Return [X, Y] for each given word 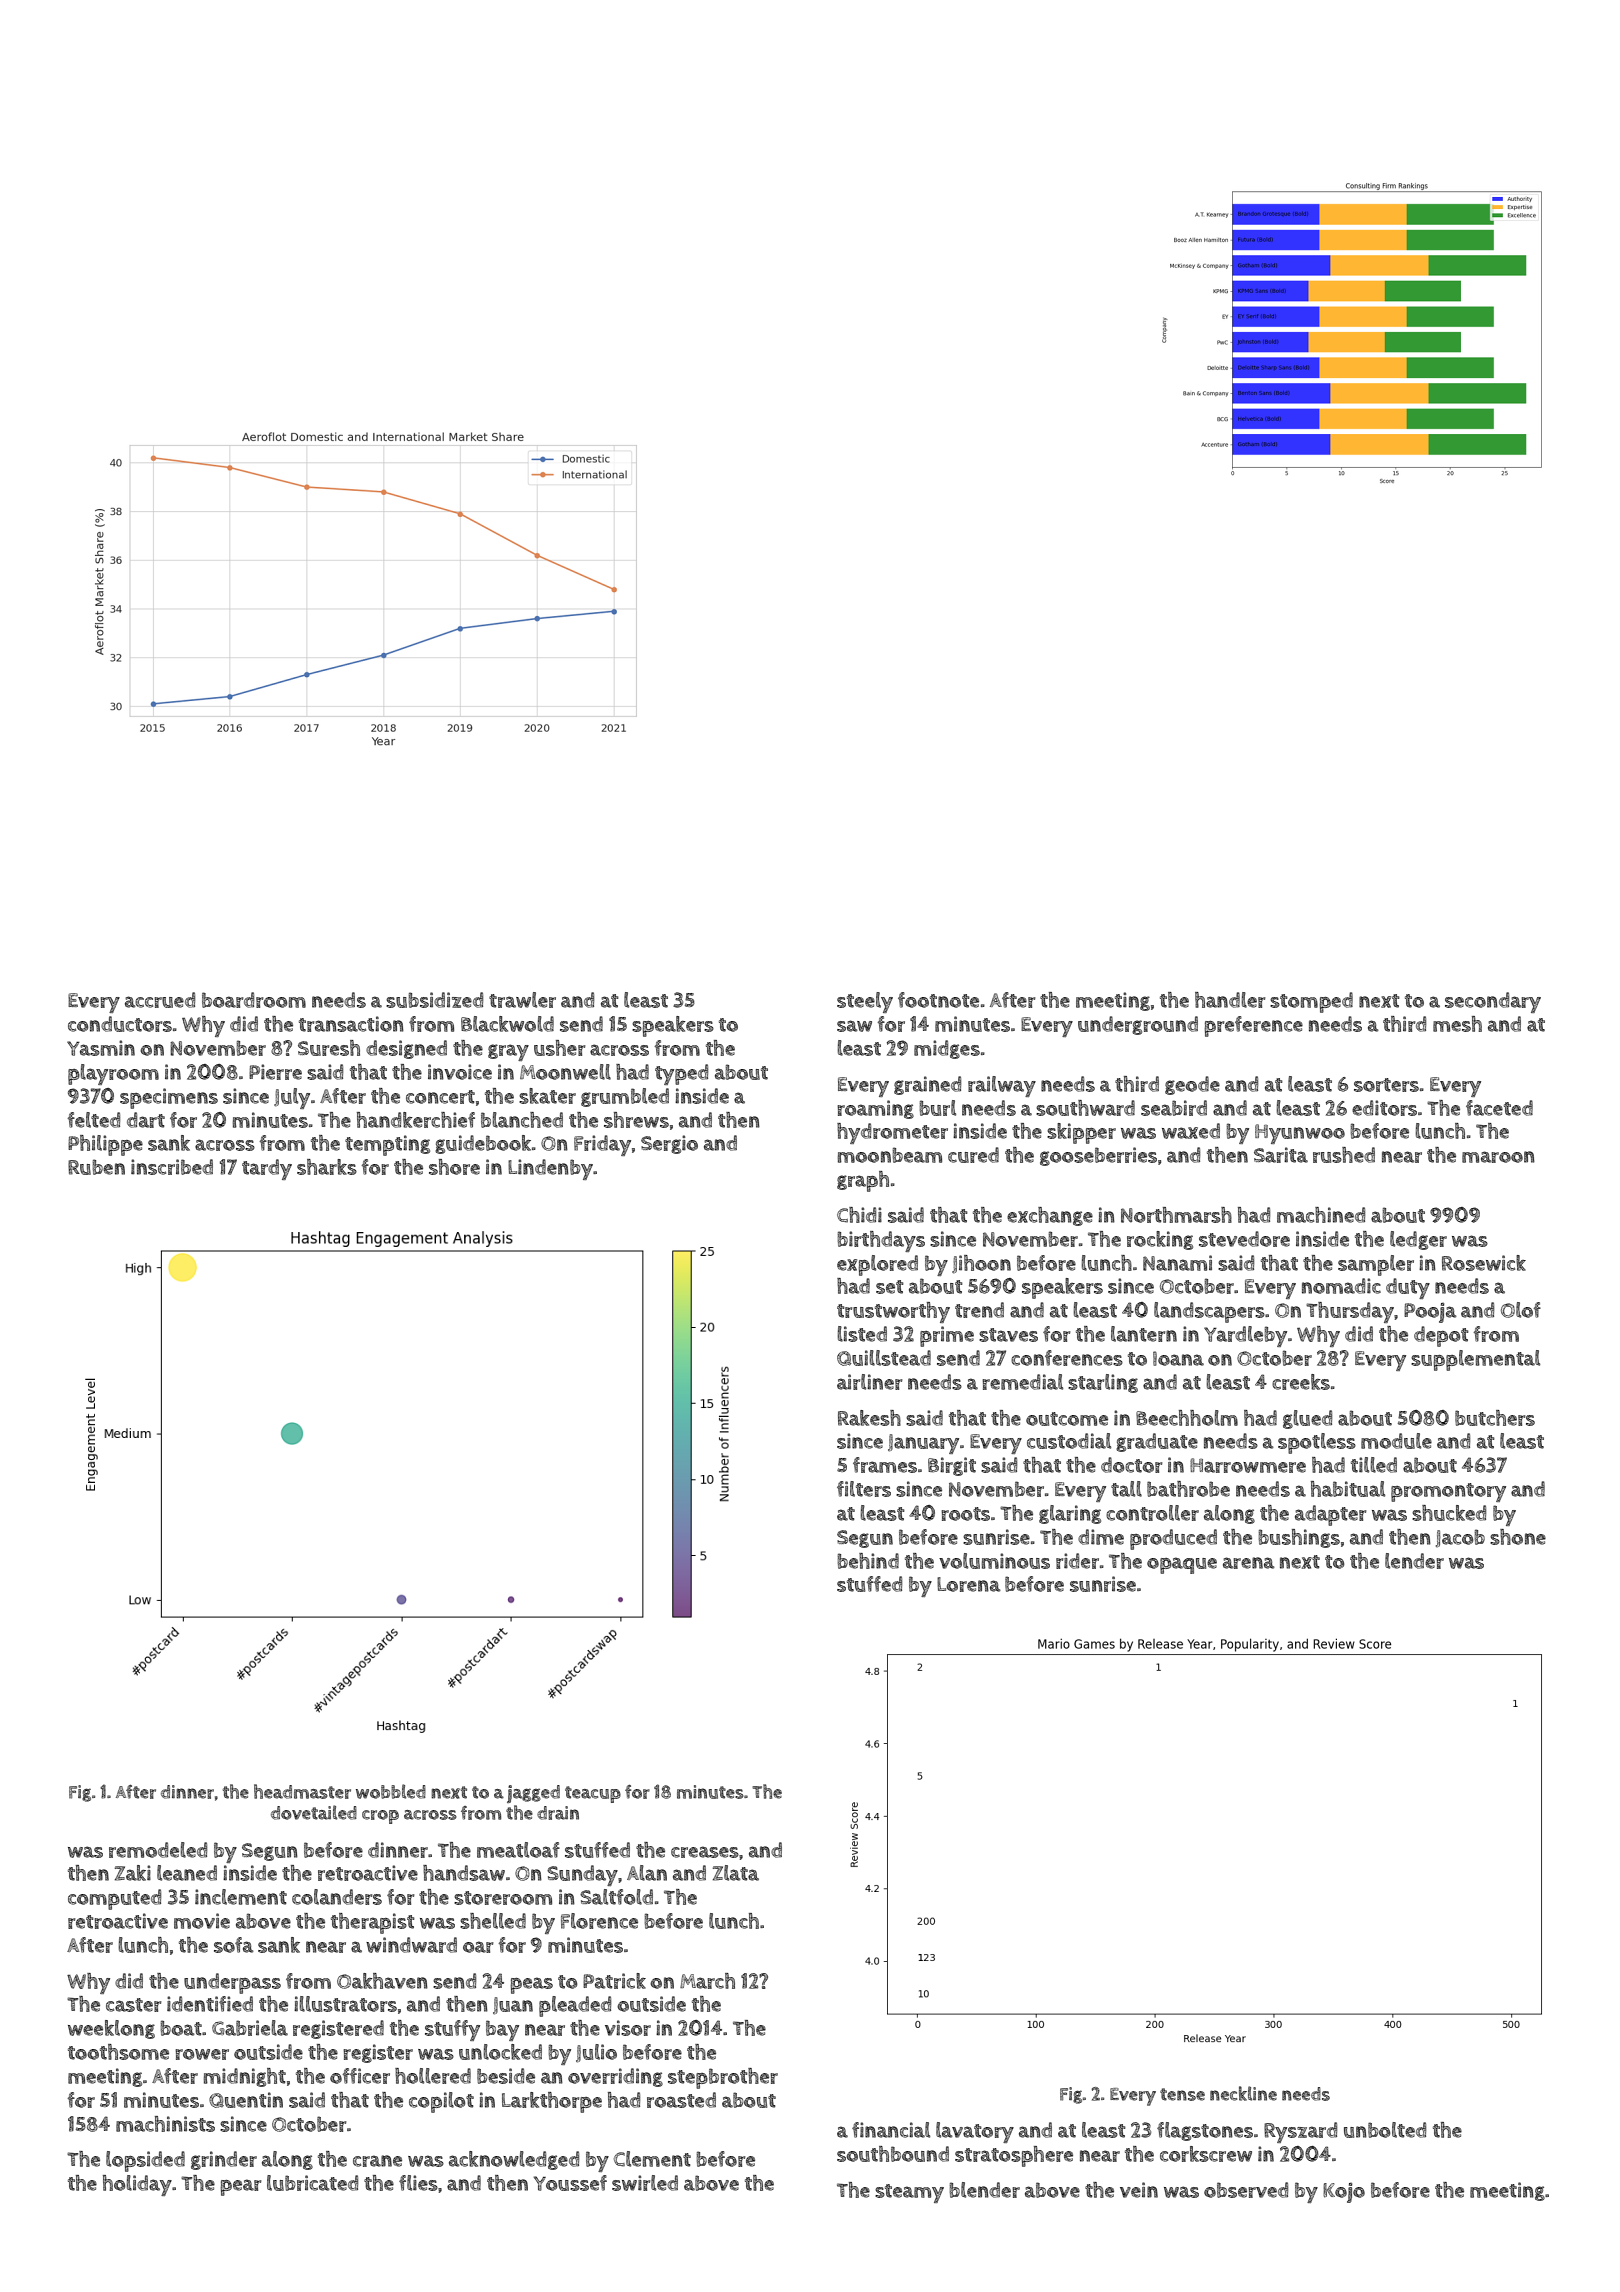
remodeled [158, 1850]
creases [705, 1852]
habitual [1348, 1489]
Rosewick [1484, 1263]
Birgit [952, 1466]
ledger [1418, 1240]
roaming [875, 1109]
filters [864, 1489]
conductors [120, 1024]
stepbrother [723, 2078]
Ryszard [1300, 2132]
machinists [165, 2124]
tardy [267, 1169]
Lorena [969, 1584]
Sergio [669, 1144]
